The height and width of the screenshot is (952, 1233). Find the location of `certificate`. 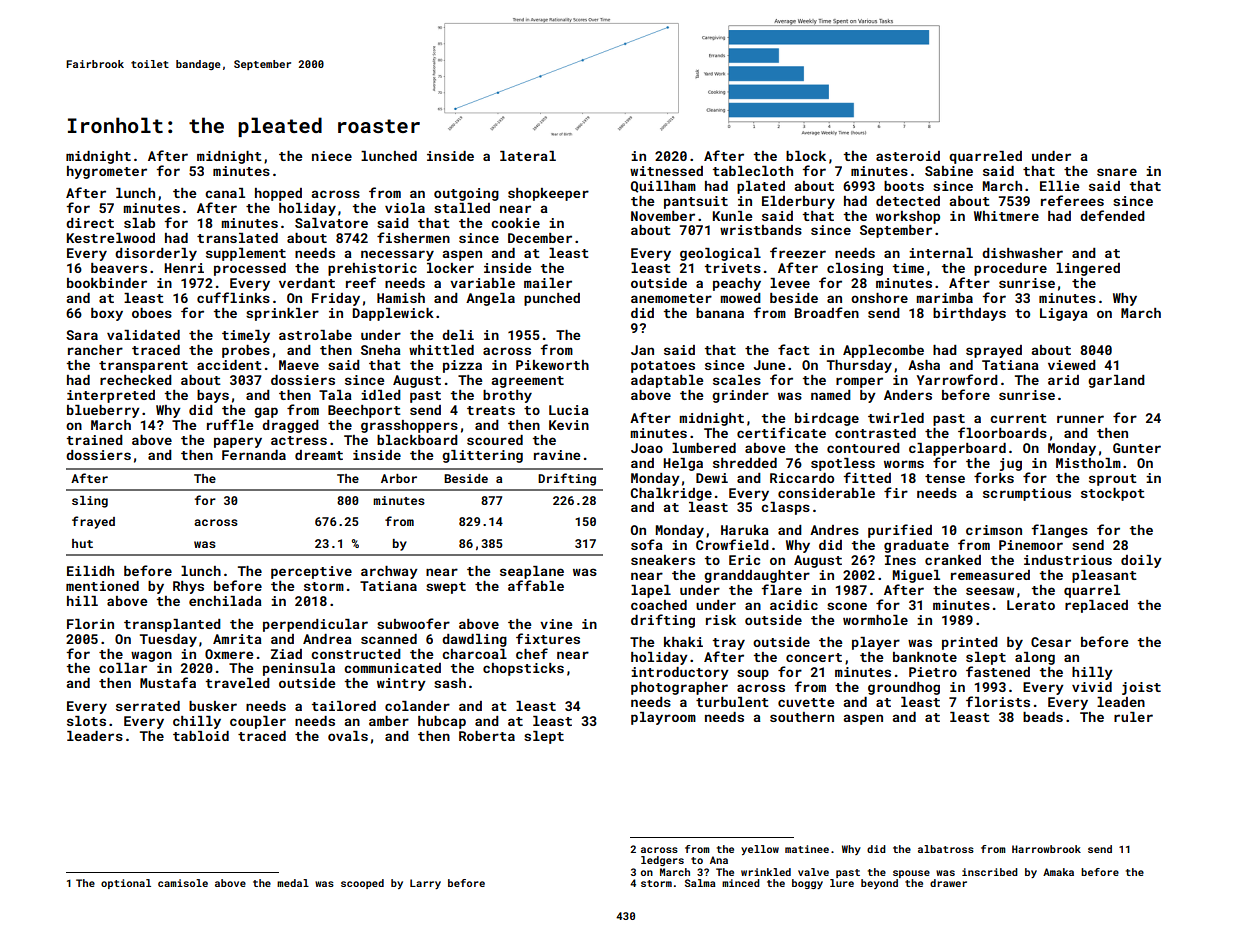

certificate is located at coordinates (781, 432).
